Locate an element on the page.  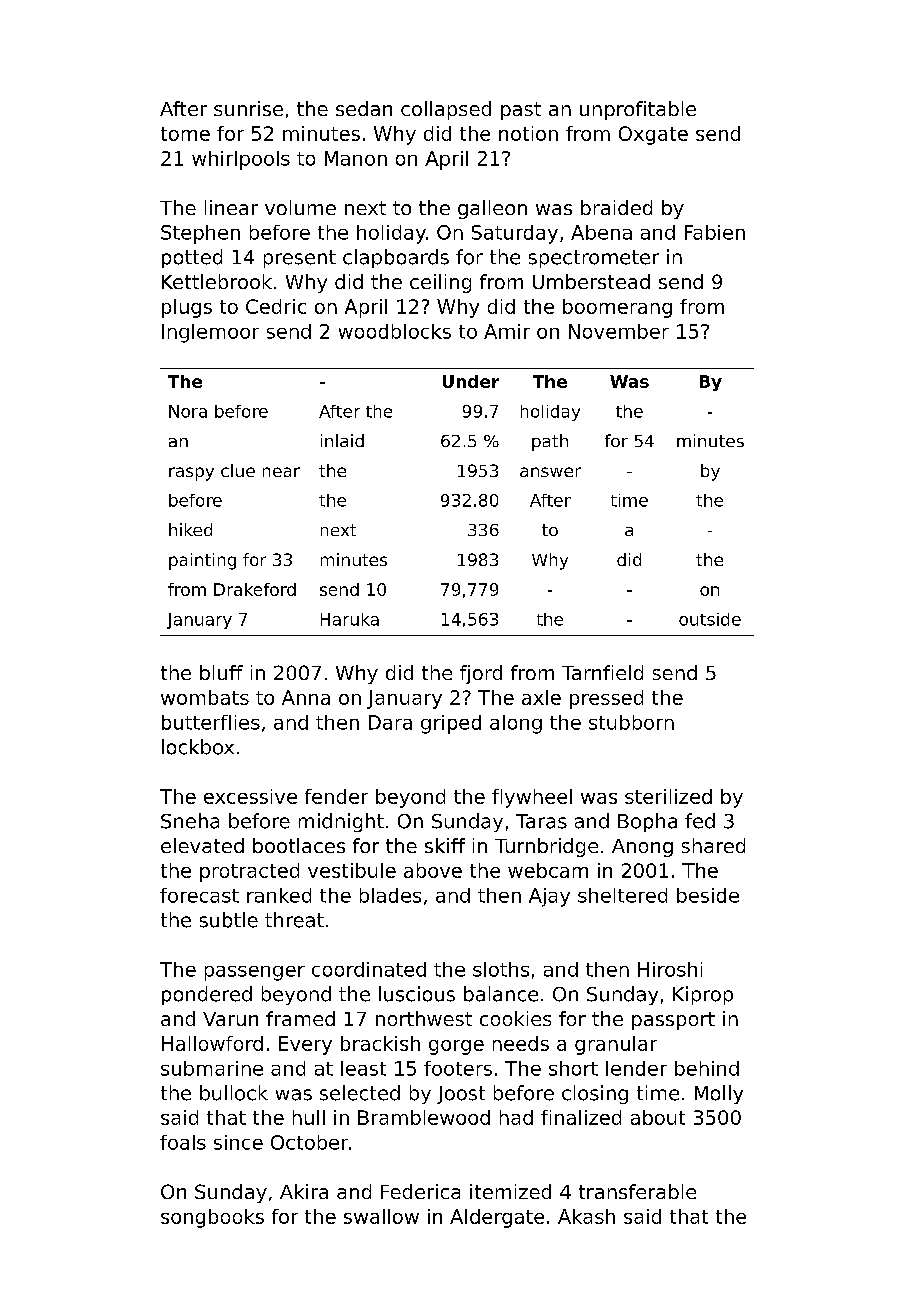
Cedric is located at coordinates (276, 306).
